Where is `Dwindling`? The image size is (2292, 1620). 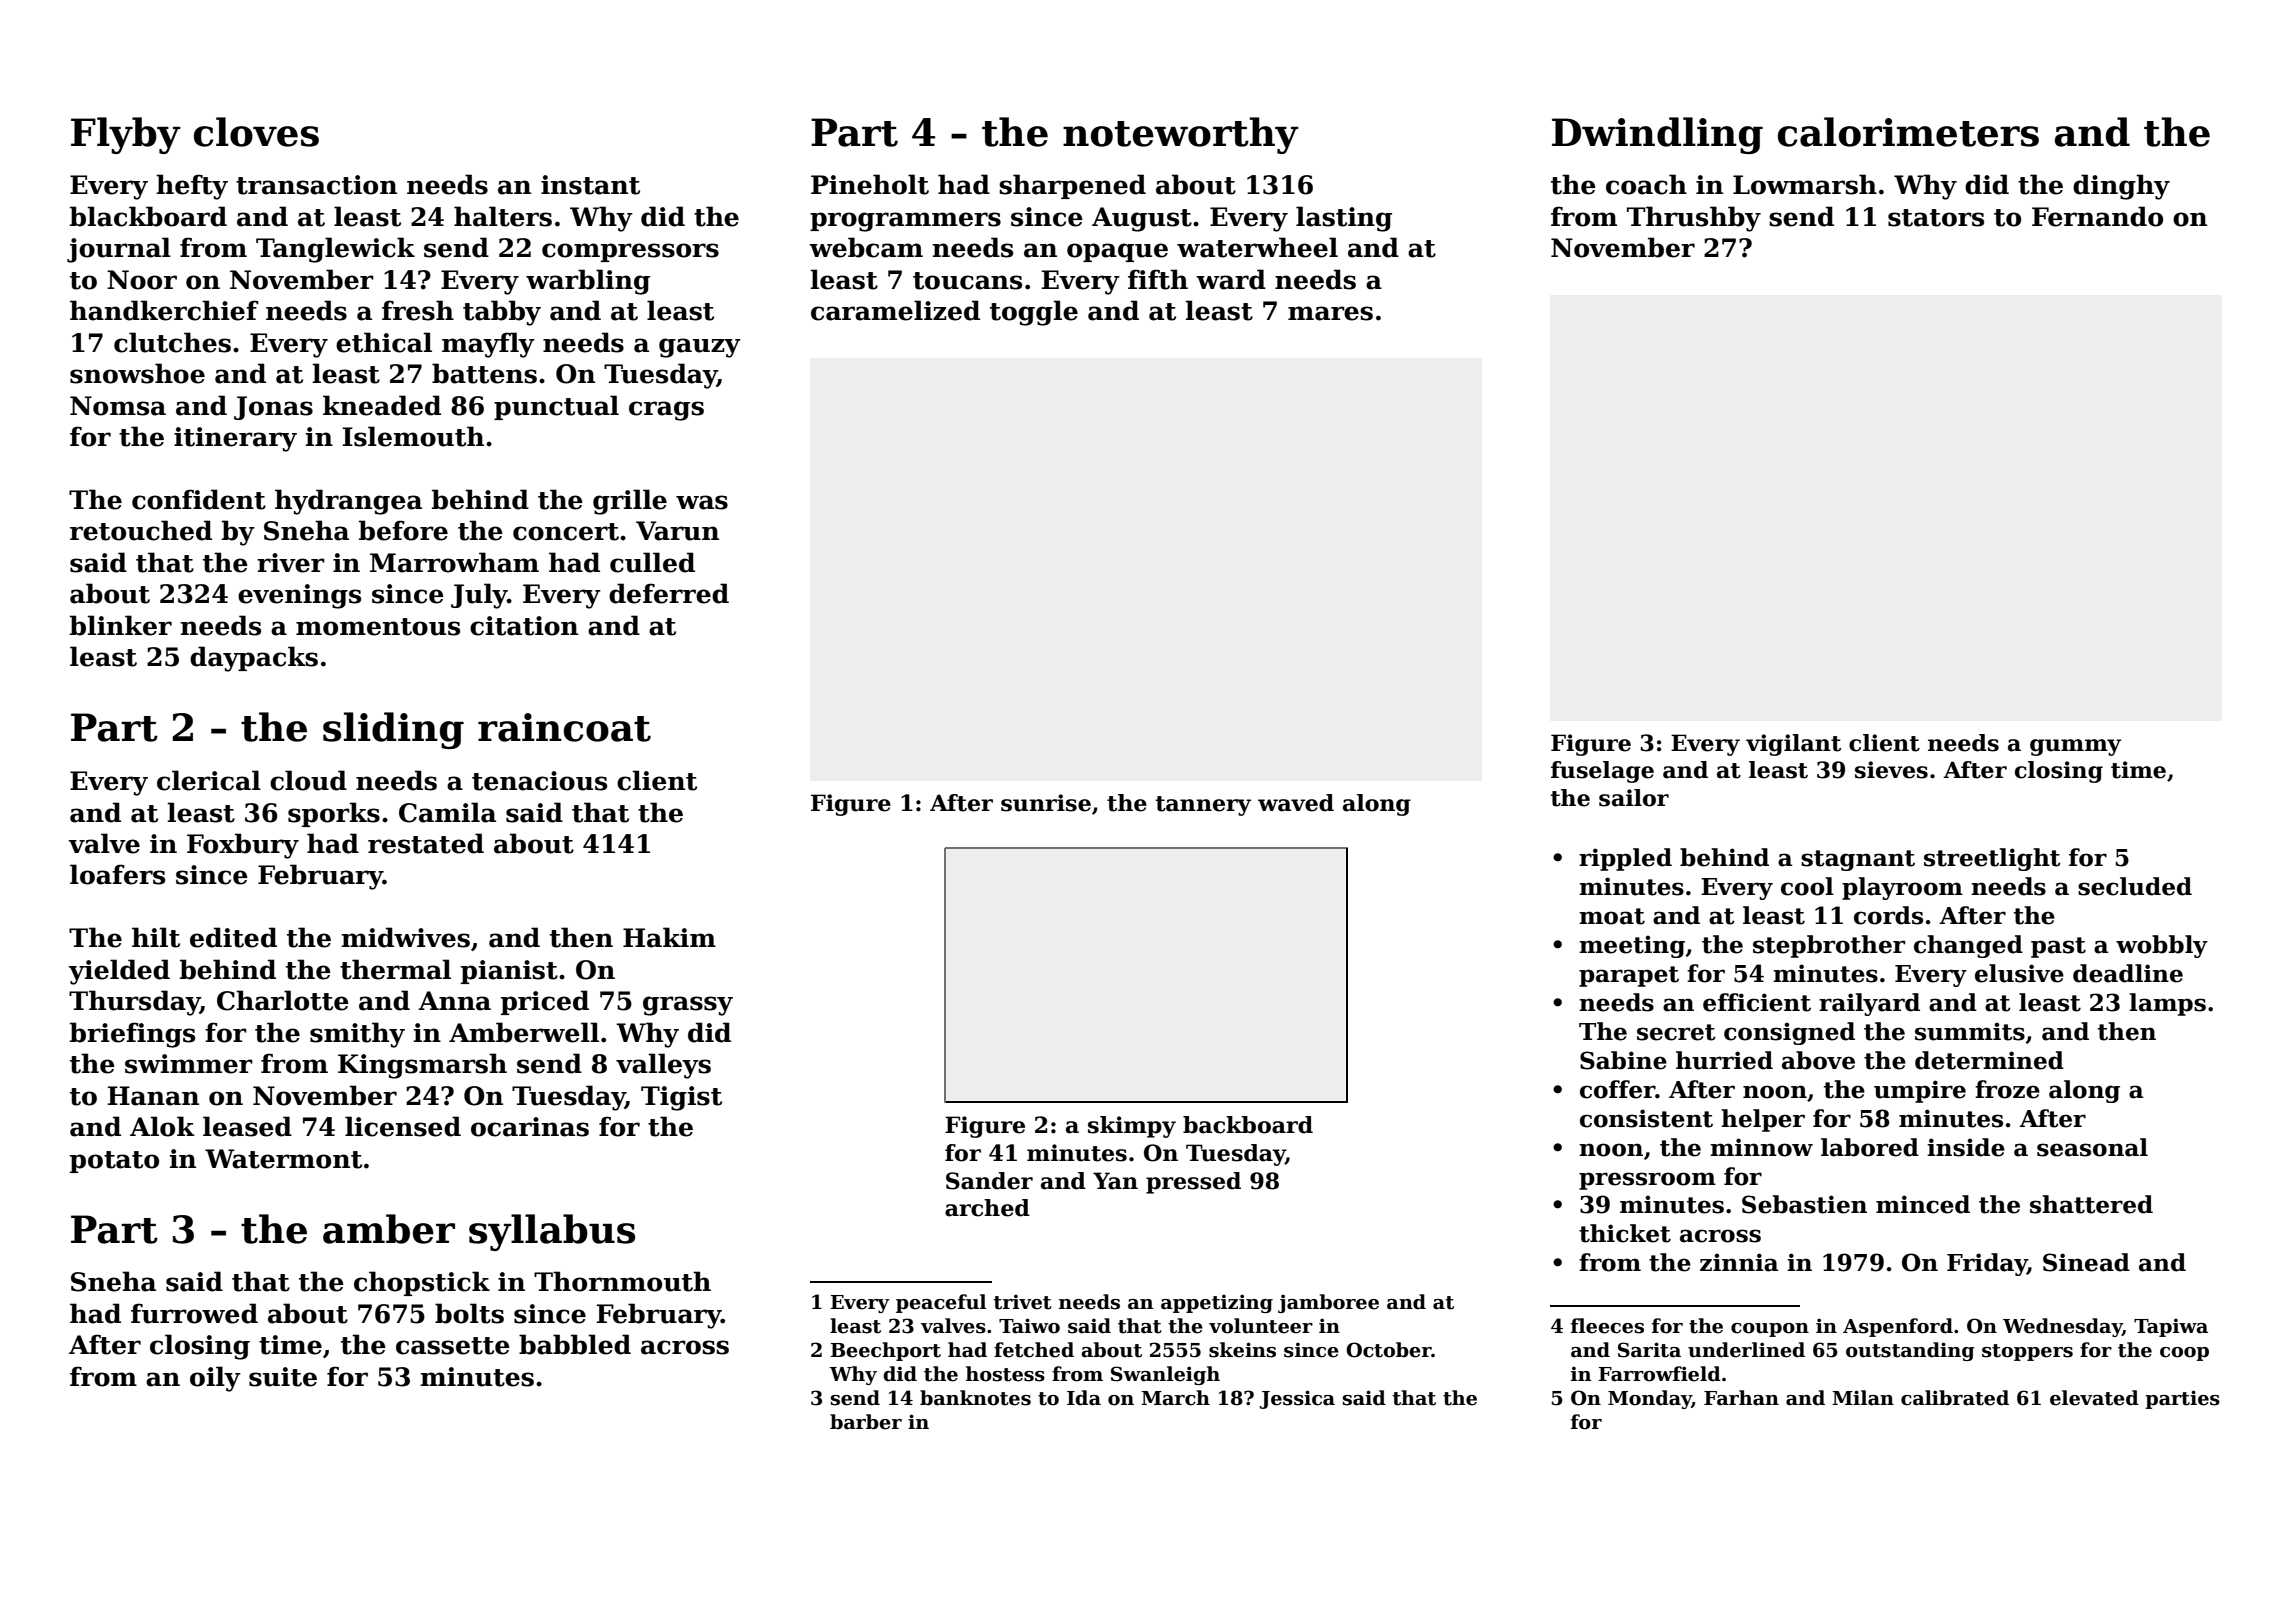
Dwindling is located at coordinates (1657, 135).
